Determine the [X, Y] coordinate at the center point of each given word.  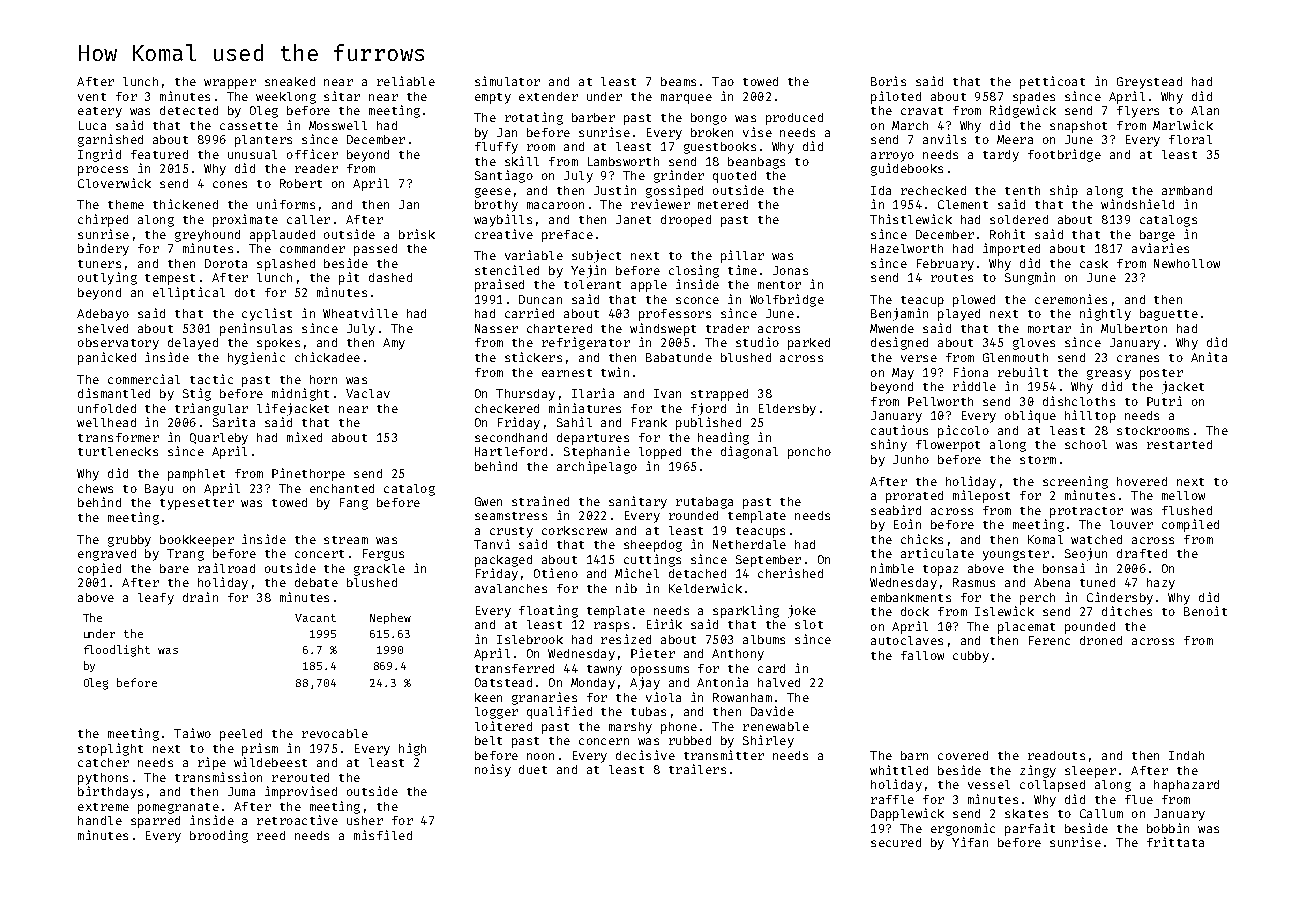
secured [896, 842]
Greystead [1149, 83]
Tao [723, 81]
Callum [1101, 813]
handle [100, 820]
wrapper [230, 84]
